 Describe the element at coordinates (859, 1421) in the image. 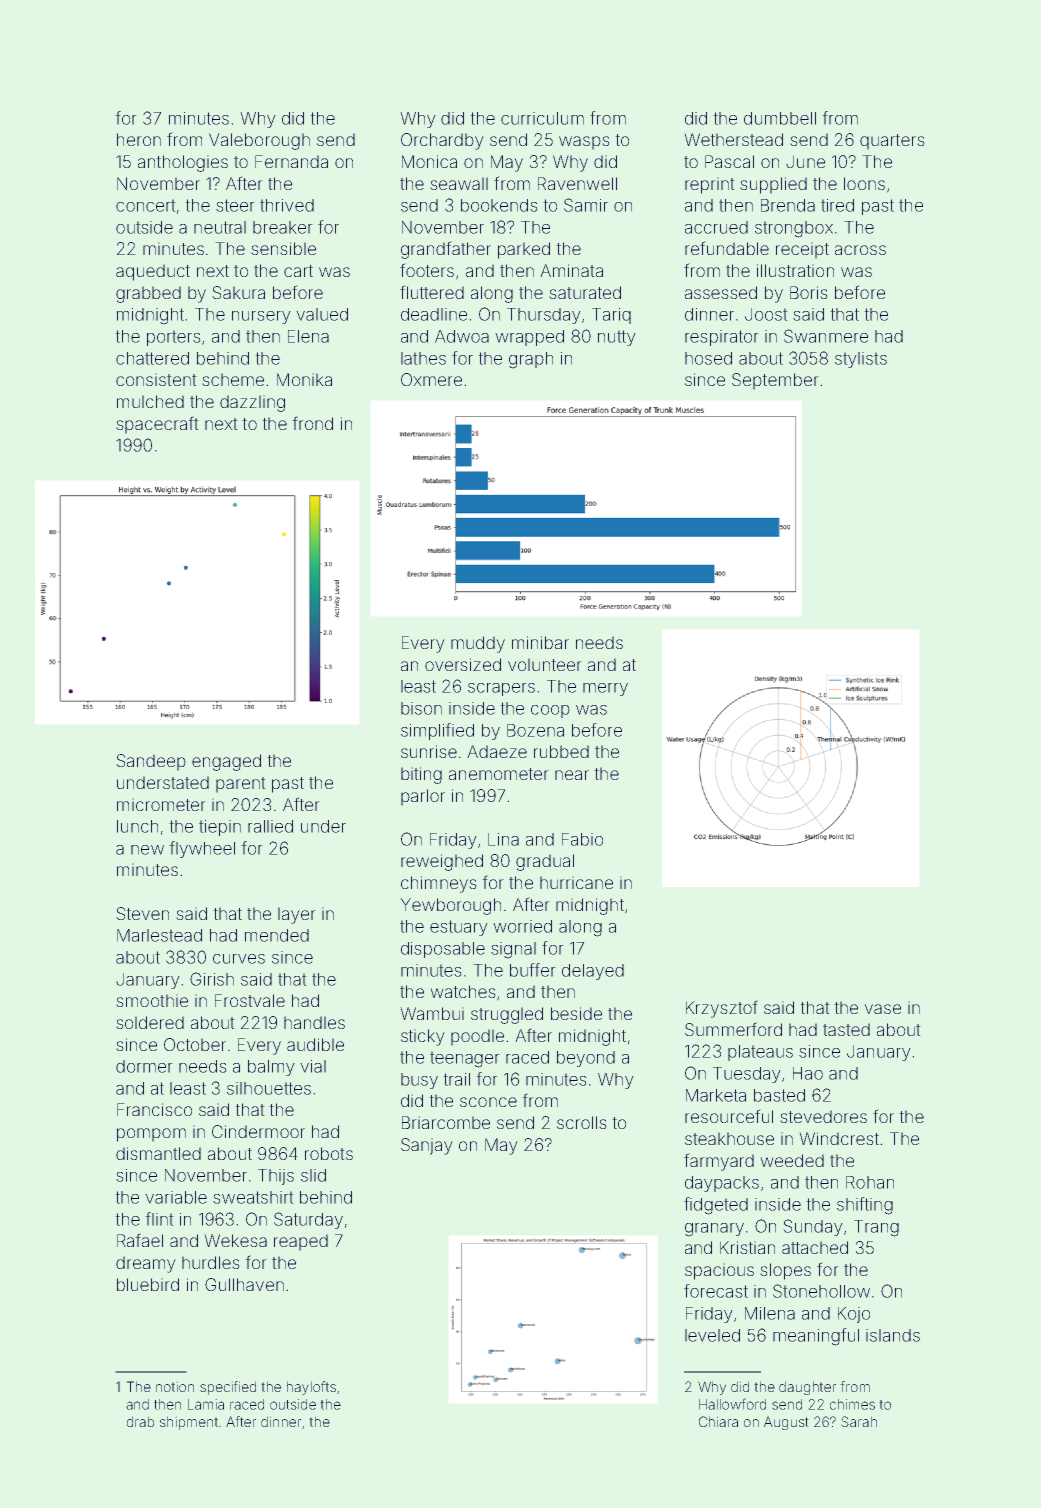

I see `Sarah` at that location.
